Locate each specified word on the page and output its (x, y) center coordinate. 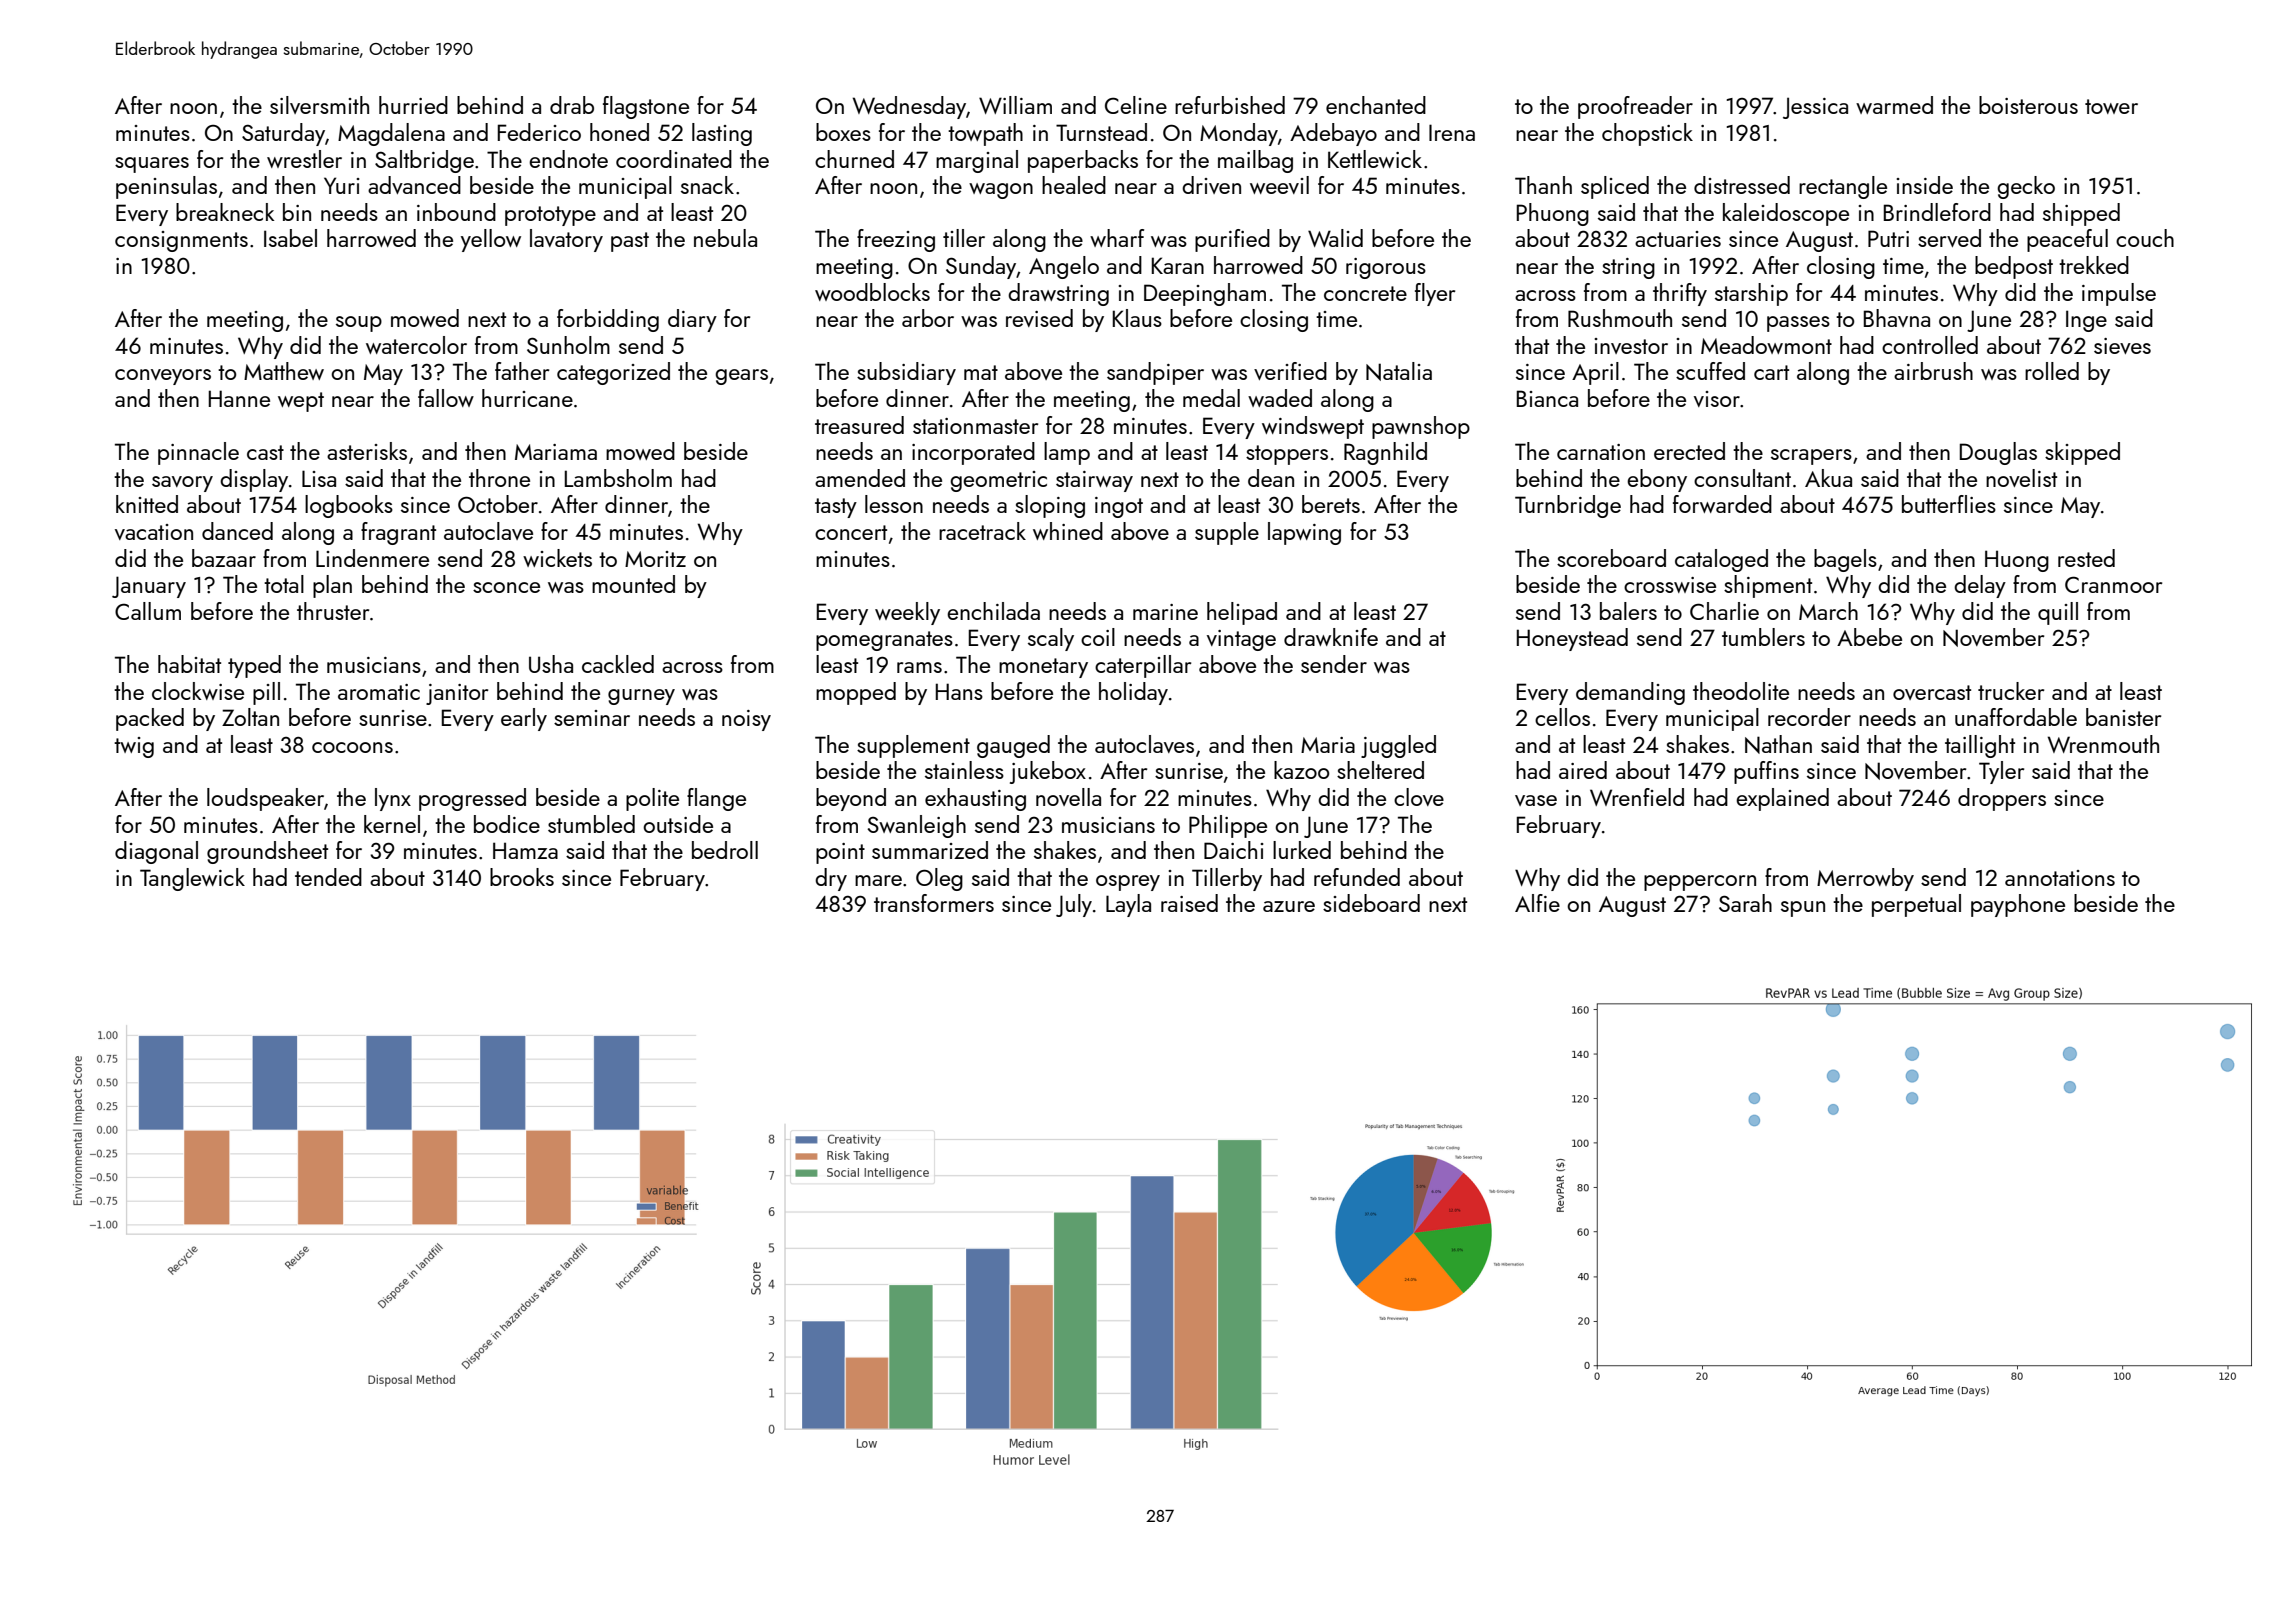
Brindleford (1937, 212)
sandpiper (1155, 373)
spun (1803, 909)
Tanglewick (192, 879)
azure (1289, 906)
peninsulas (166, 187)
